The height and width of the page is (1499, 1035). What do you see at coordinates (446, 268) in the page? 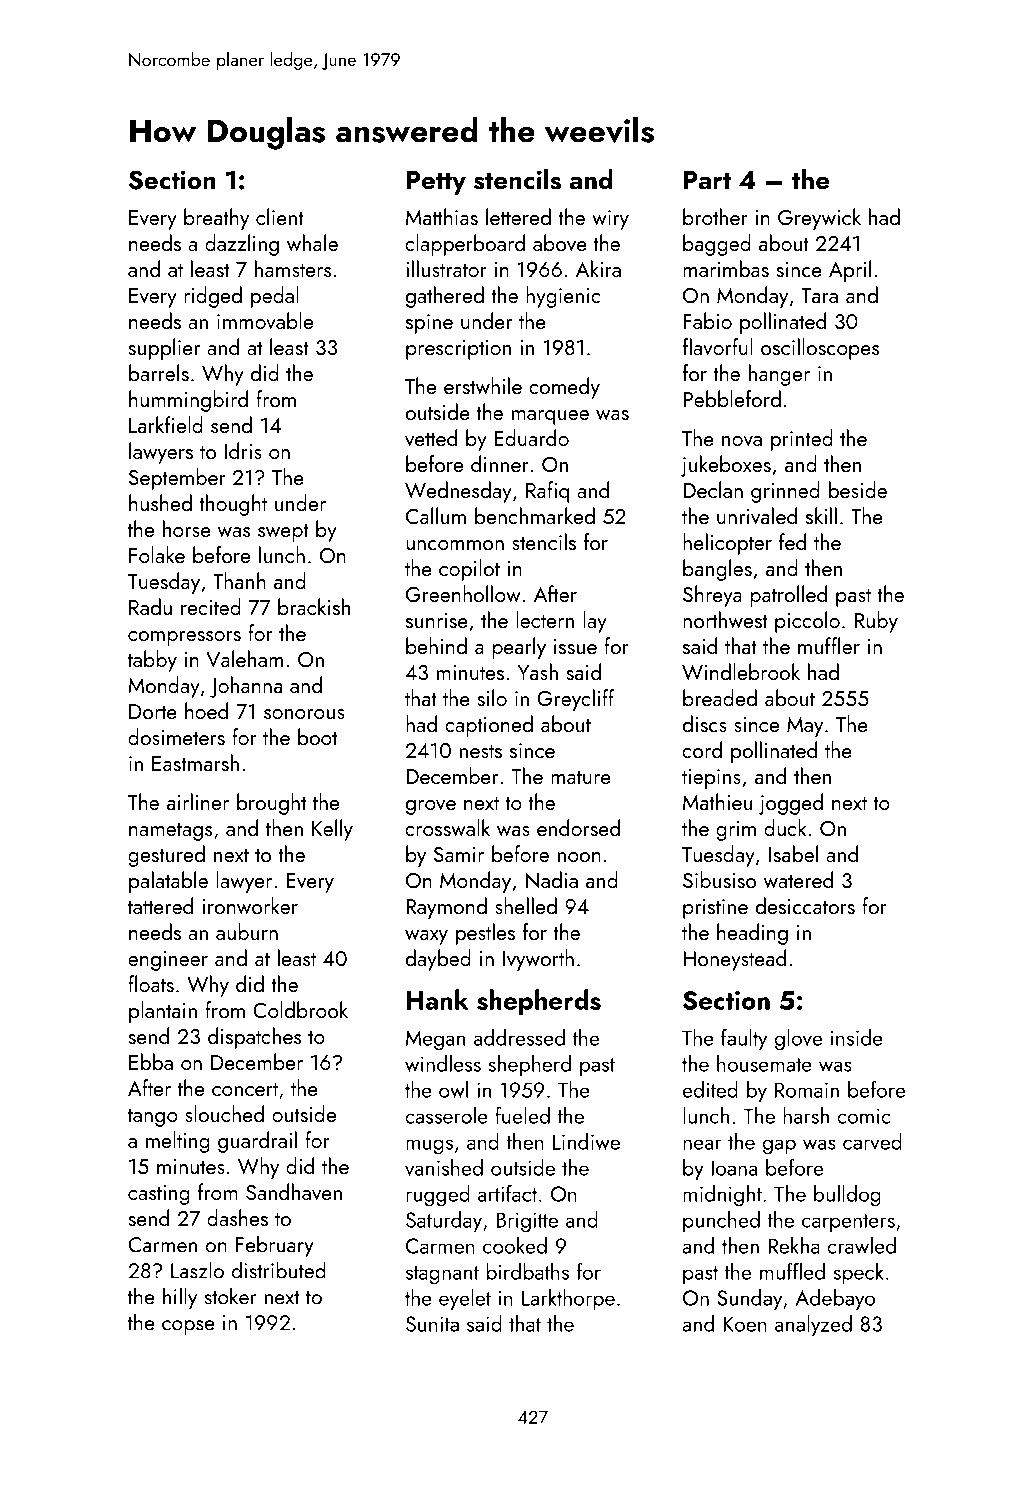
I see `illustrator` at bounding box center [446, 268].
